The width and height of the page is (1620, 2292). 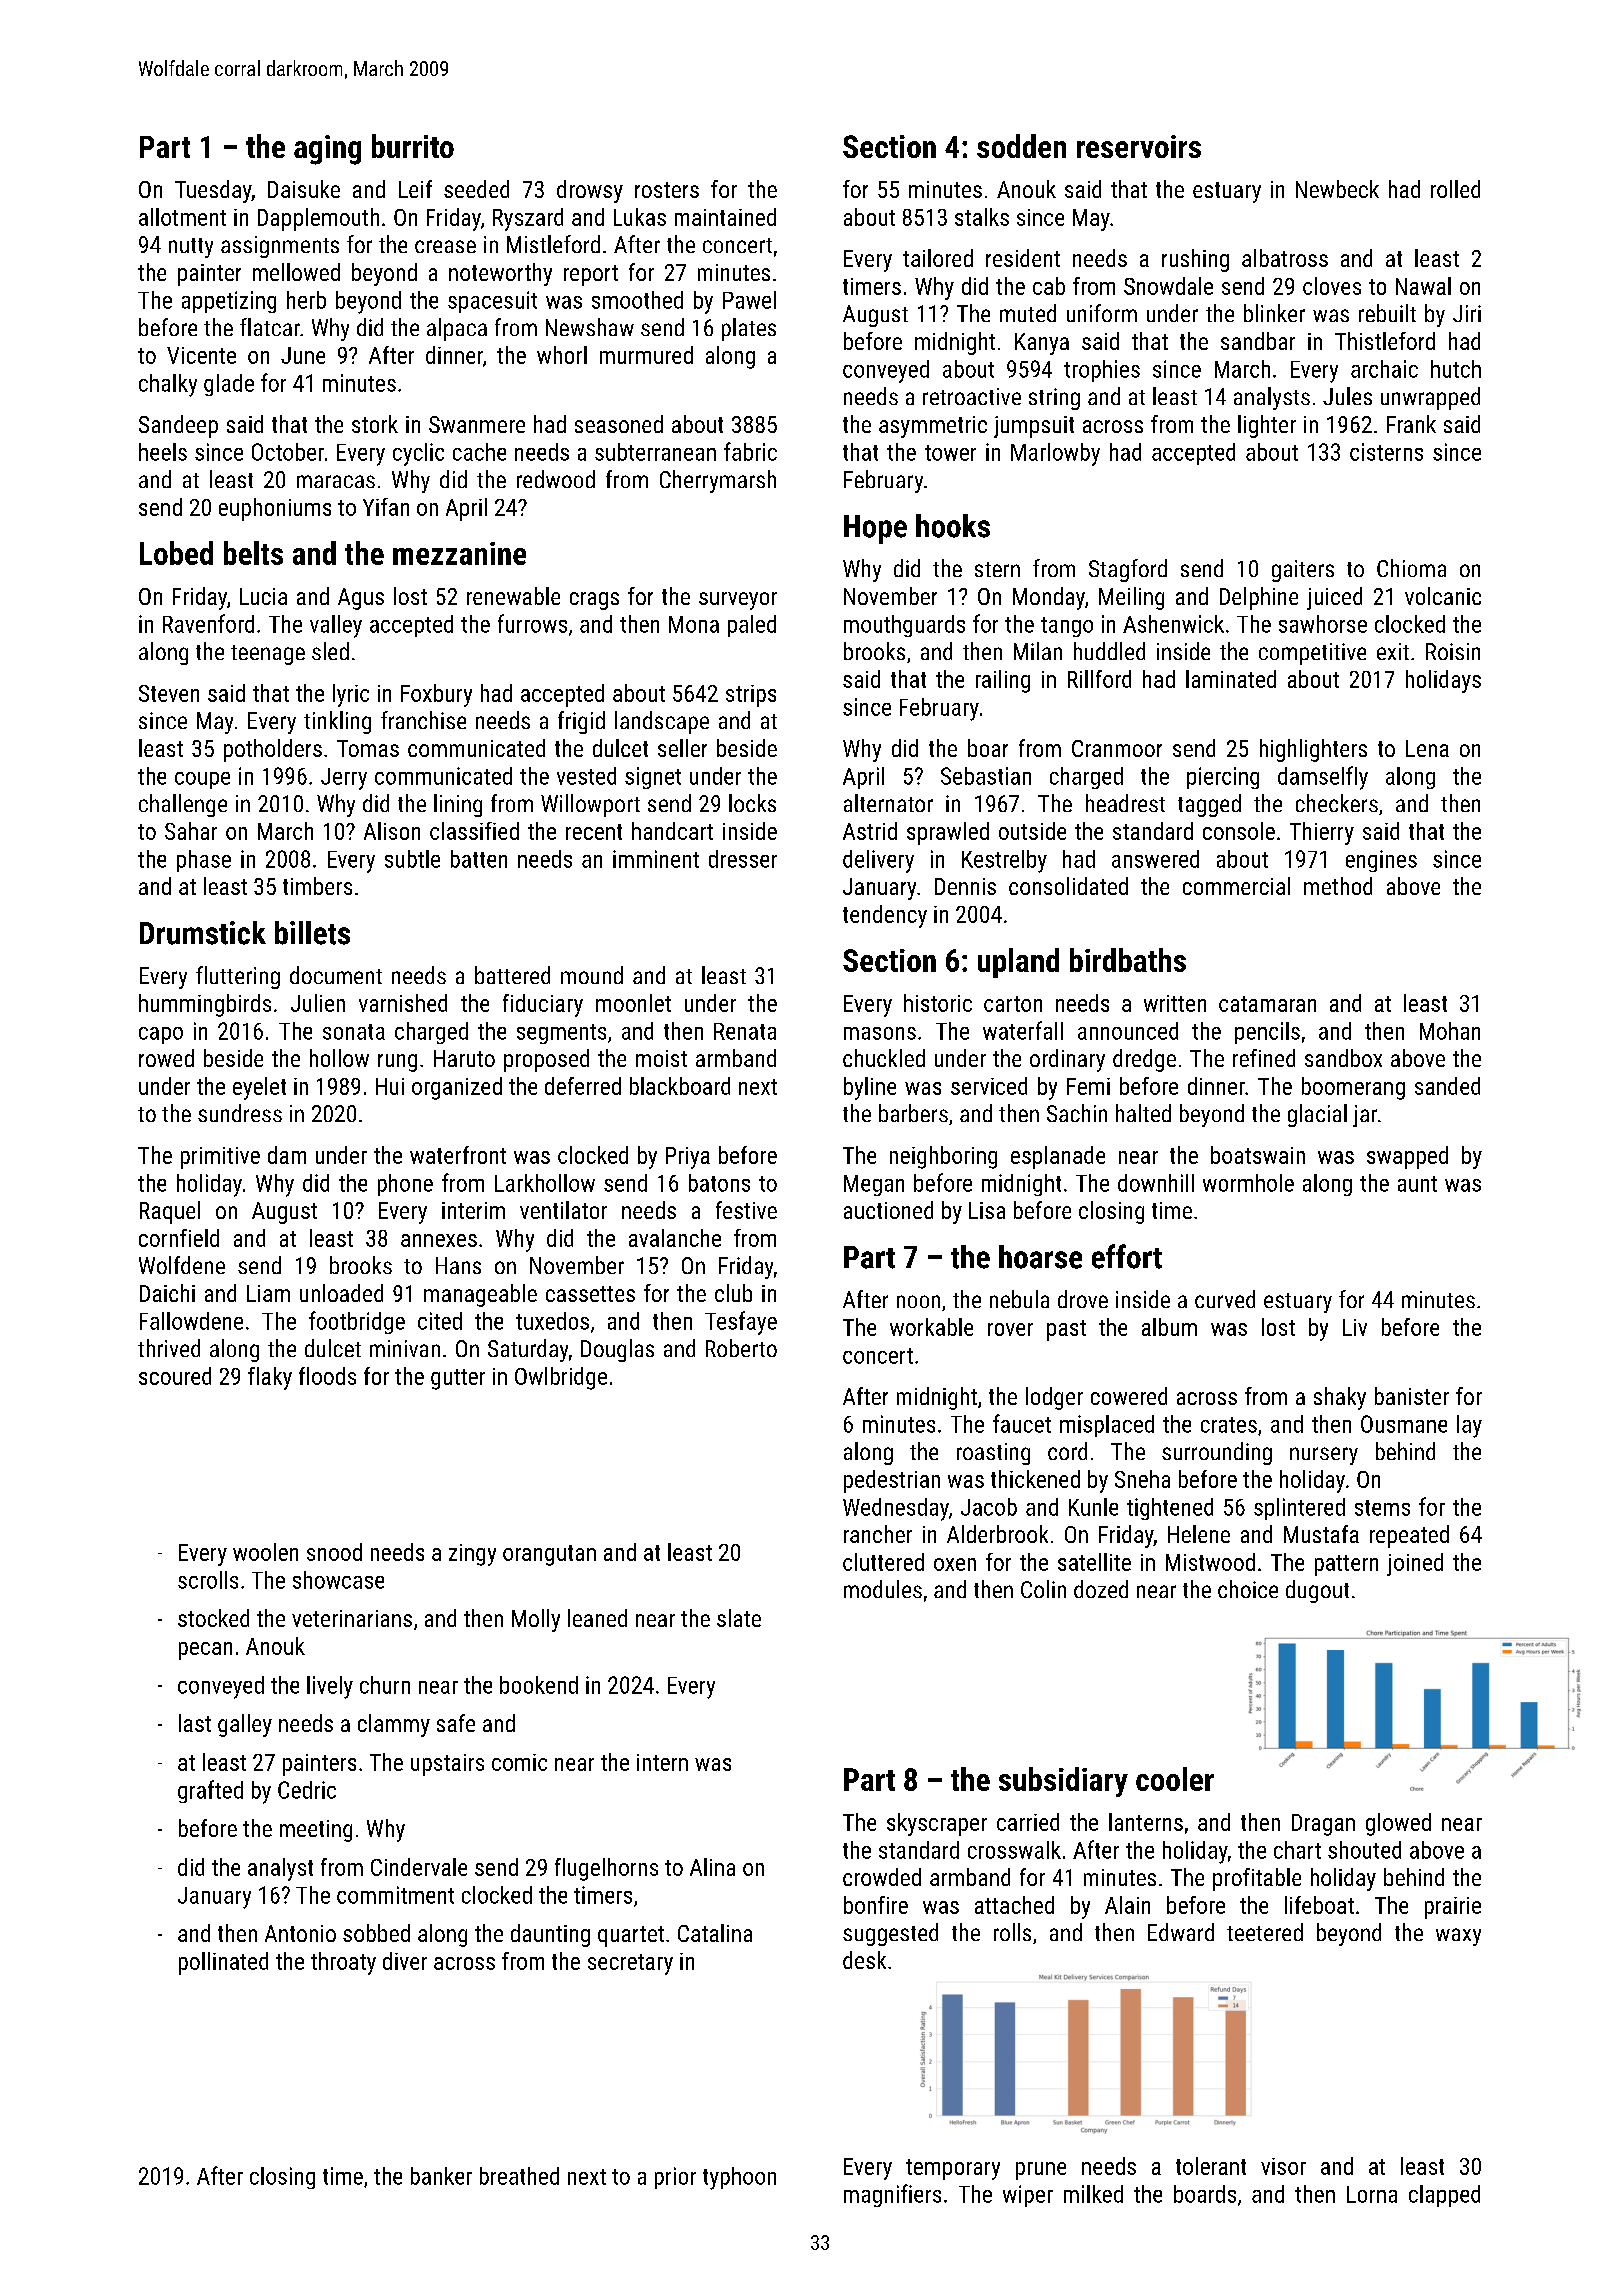 What do you see at coordinates (749, 300) in the page?
I see `Pawel` at bounding box center [749, 300].
